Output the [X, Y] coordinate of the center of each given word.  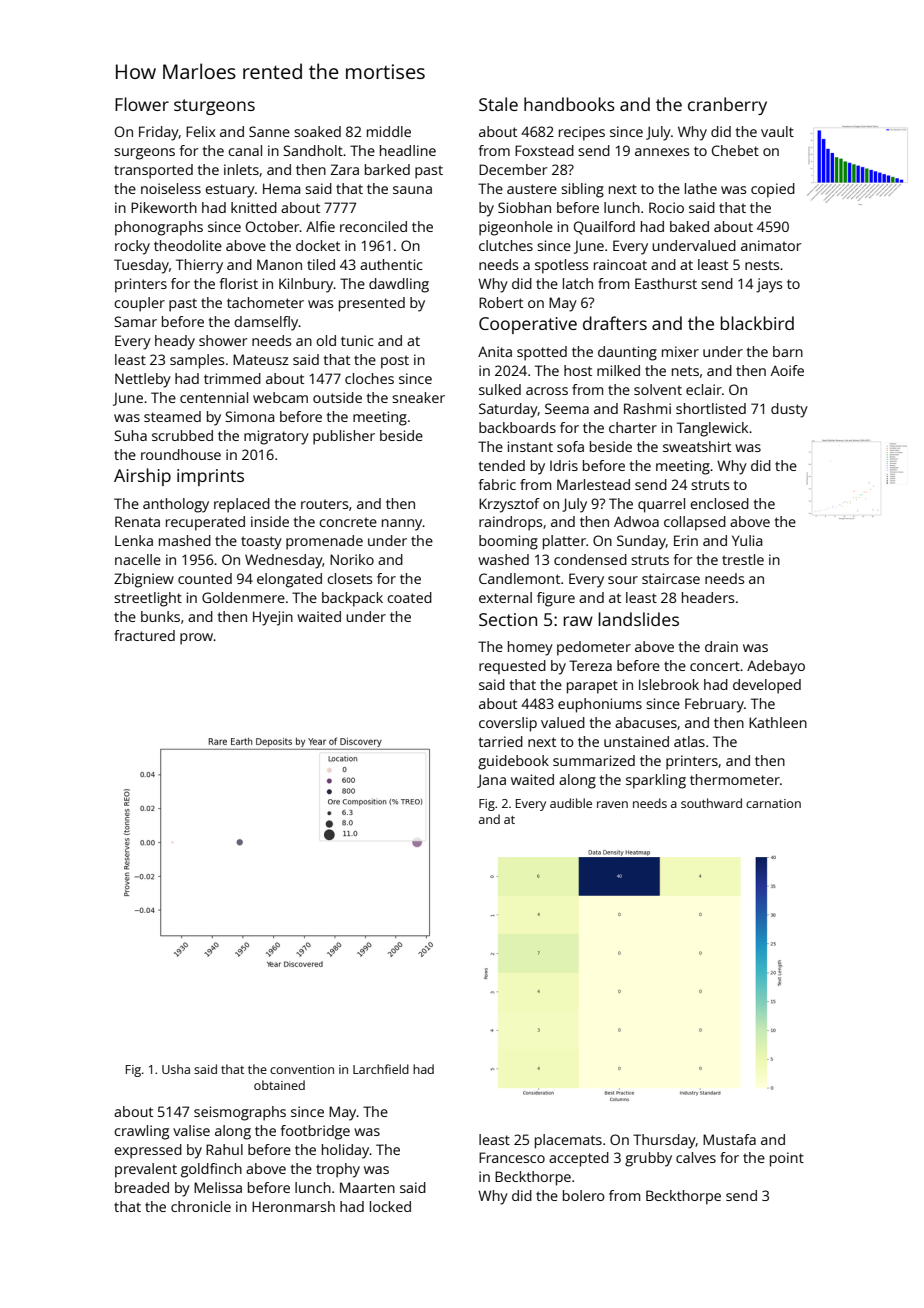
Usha [176, 1069]
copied [773, 190]
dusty [789, 410]
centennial [214, 397]
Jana [491, 781]
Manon [279, 264]
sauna [412, 190]
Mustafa [729, 1139]
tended [502, 465]
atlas [689, 741]
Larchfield [381, 1069]
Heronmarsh [293, 1206]
